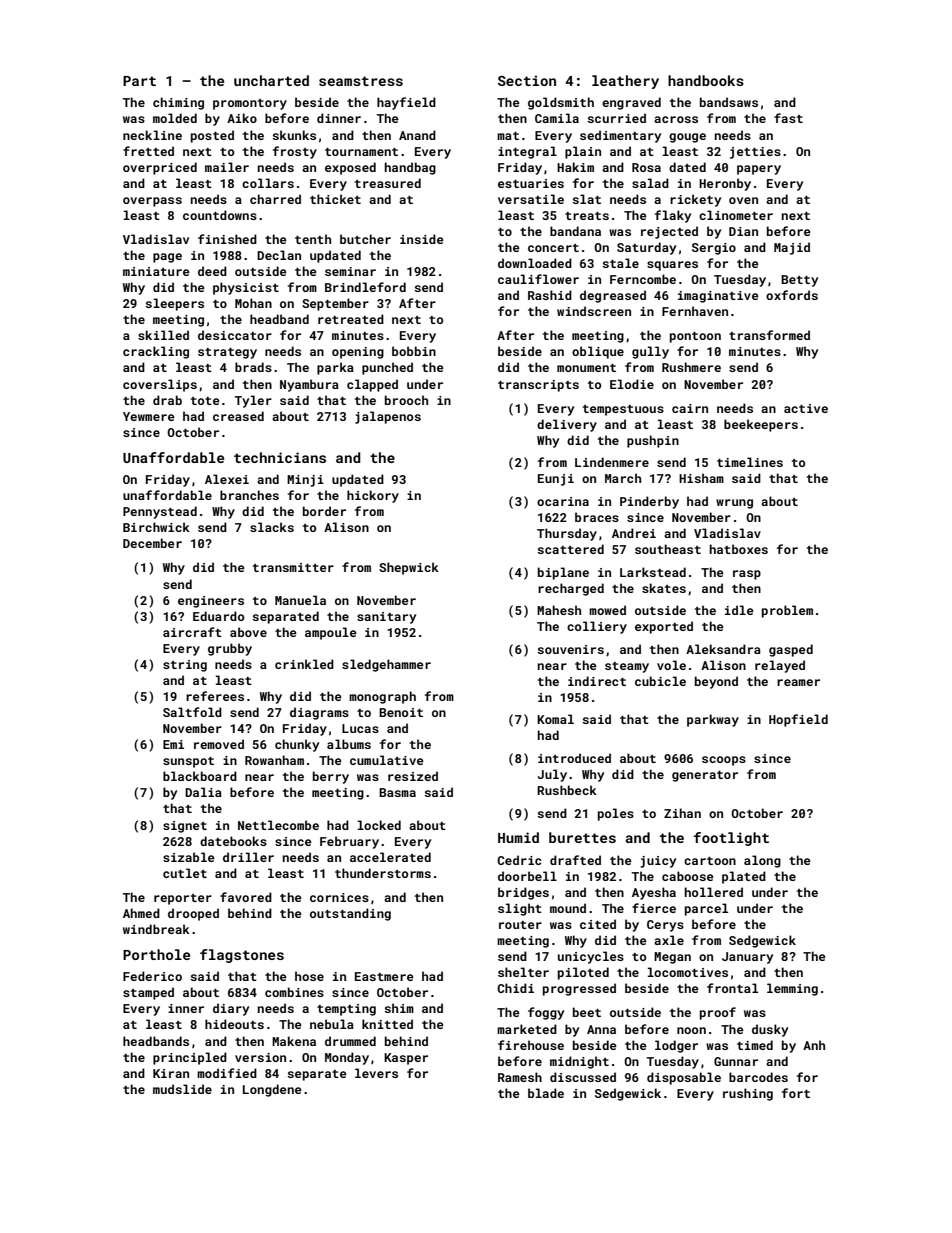 The height and width of the page is (1233, 952). I want to click on Majid, so click(792, 248).
